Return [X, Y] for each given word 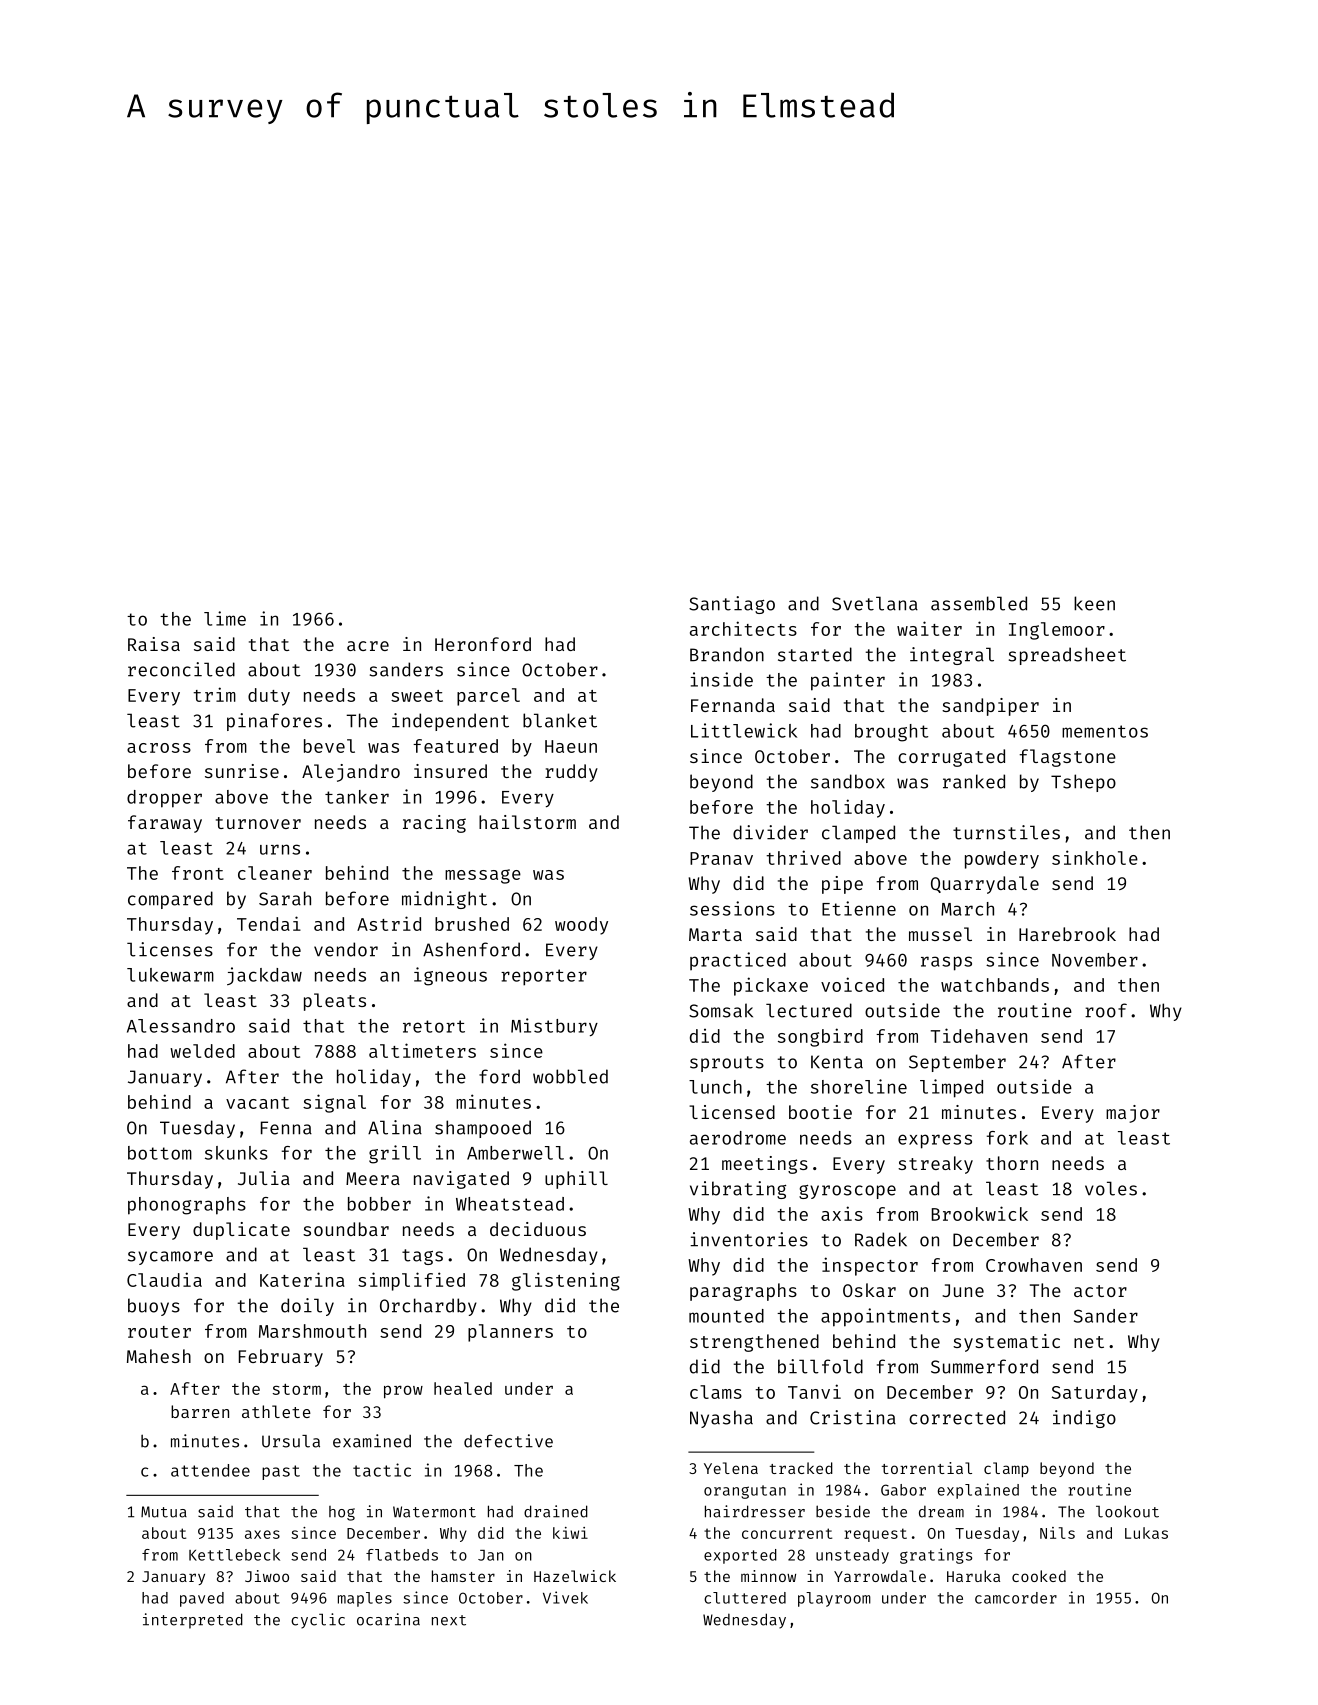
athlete [276, 1411]
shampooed [483, 1129]
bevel [329, 746]
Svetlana [875, 603]
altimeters [422, 1050]
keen [1094, 603]
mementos [1105, 731]
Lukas [1146, 1533]
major [1133, 1114]
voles [1111, 1188]
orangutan [745, 1492]
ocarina [388, 1619]
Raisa [154, 644]
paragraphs [743, 1292]
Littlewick [744, 730]
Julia [264, 1178]
